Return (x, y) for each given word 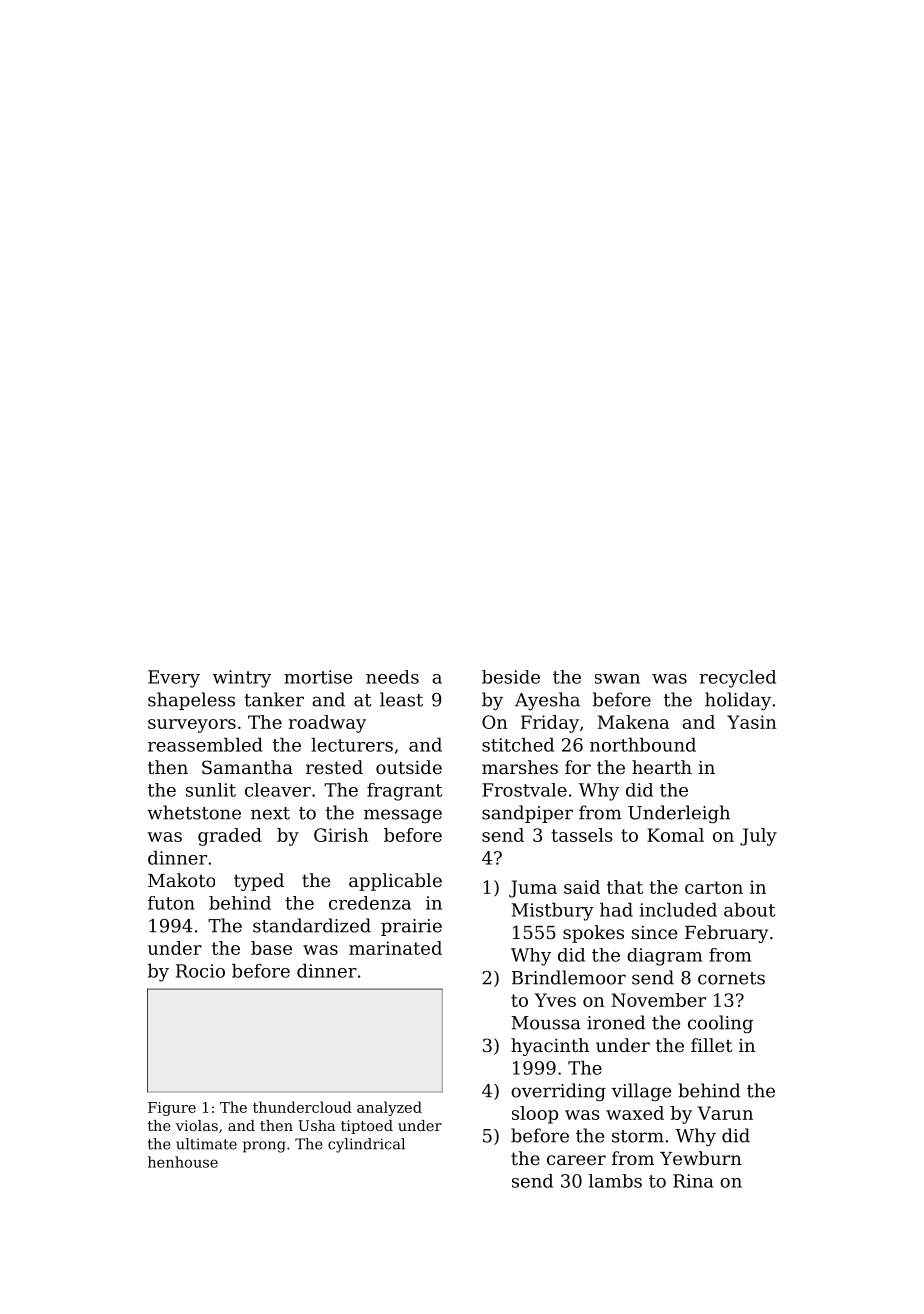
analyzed (389, 1108)
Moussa (546, 1023)
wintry (242, 679)
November (658, 1000)
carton (714, 887)
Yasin (752, 722)
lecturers (352, 745)
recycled (737, 679)
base (271, 948)
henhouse (183, 1162)
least (401, 699)
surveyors (192, 726)
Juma (533, 889)
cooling (720, 1024)
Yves (555, 1000)
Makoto (181, 880)
